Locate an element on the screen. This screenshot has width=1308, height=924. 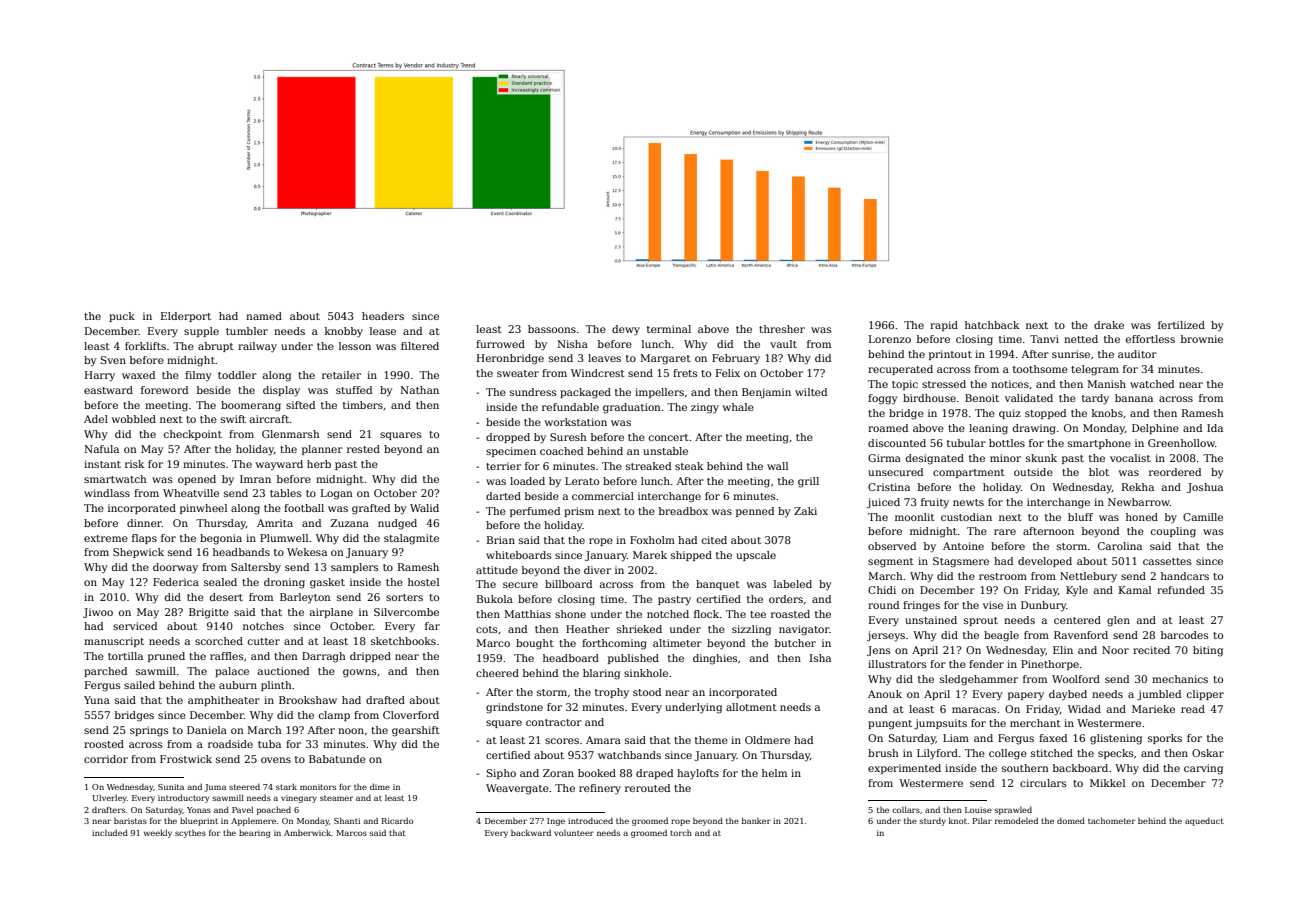
terminal is located at coordinates (669, 329).
